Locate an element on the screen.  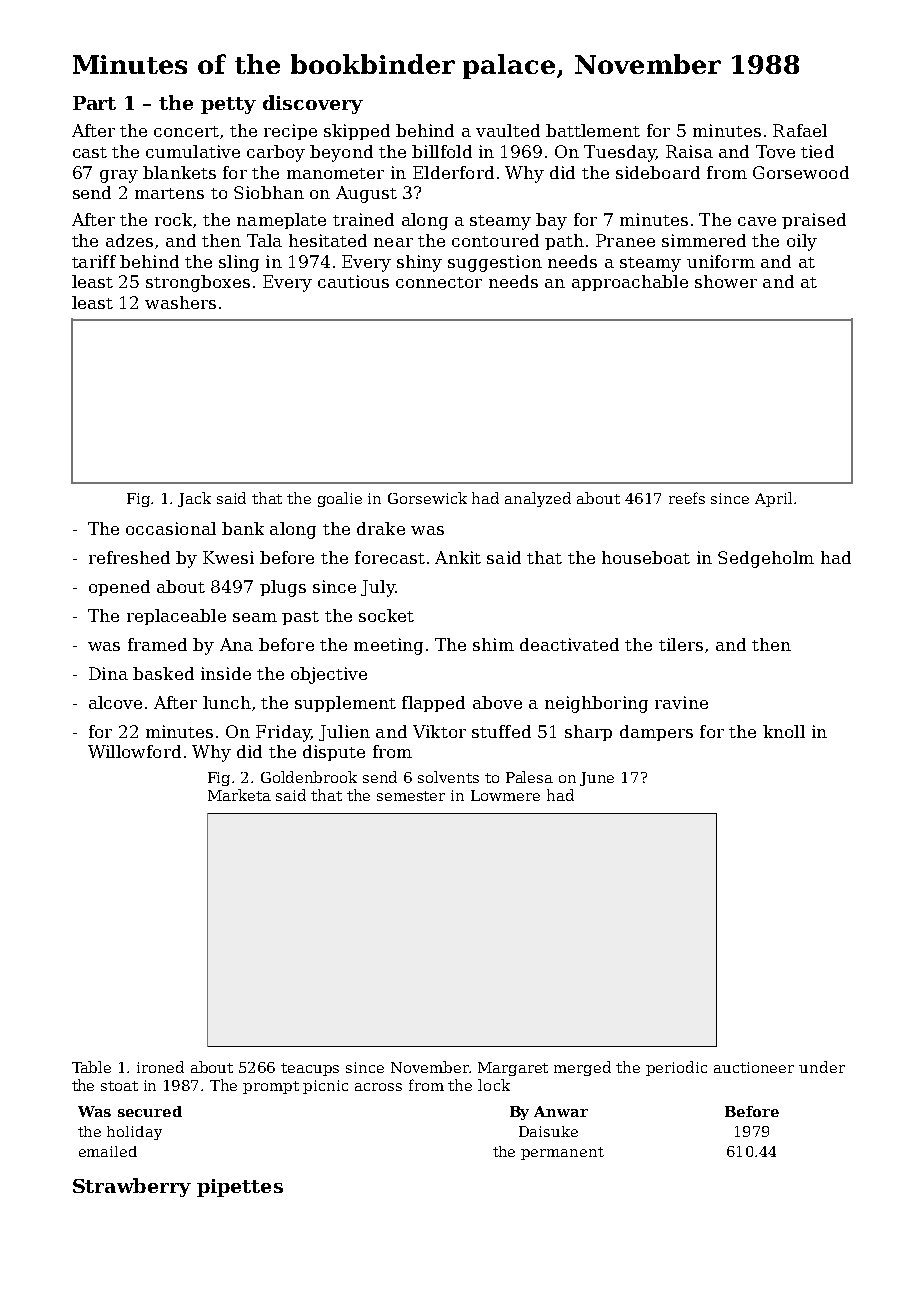
houseboat is located at coordinates (646, 557).
